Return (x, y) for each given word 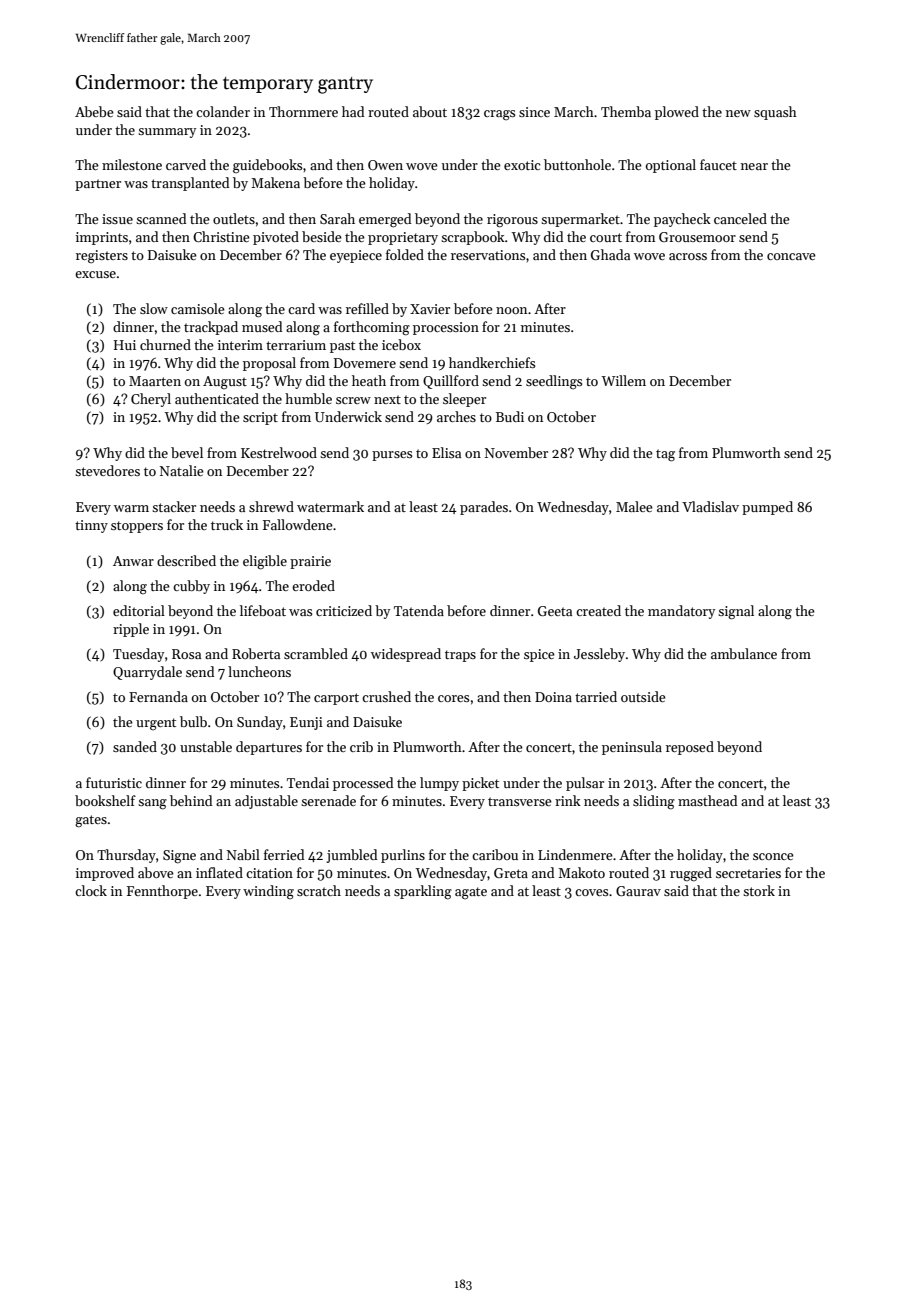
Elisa (446, 452)
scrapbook (473, 238)
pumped (767, 508)
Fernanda (158, 696)
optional (671, 166)
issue (117, 219)
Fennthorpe (162, 892)
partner (98, 185)
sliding (654, 802)
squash (775, 113)
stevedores (107, 470)
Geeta (555, 611)
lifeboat (263, 610)
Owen (385, 165)
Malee (634, 506)
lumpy (439, 784)
